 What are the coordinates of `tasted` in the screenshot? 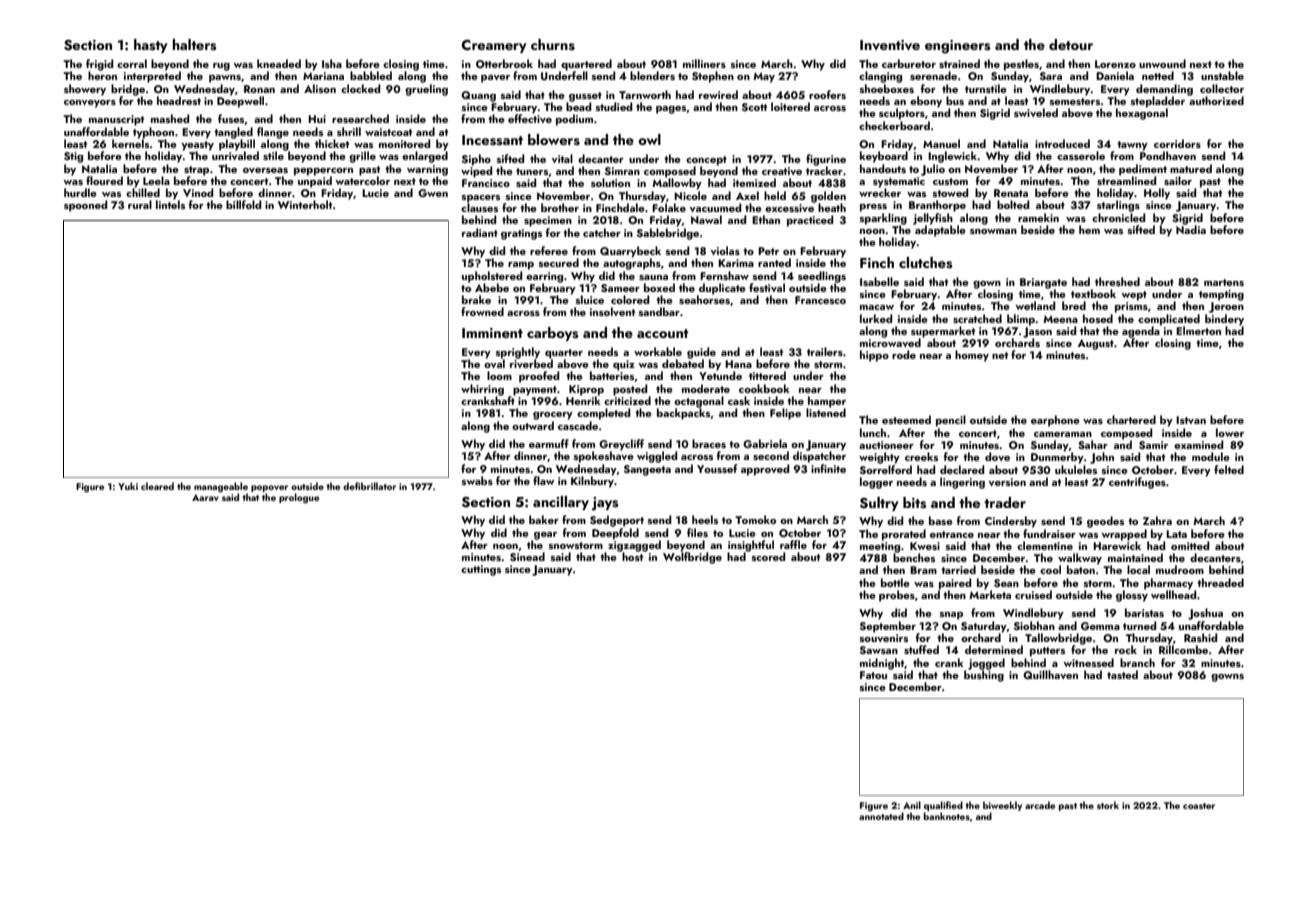 It's located at (1122, 674).
